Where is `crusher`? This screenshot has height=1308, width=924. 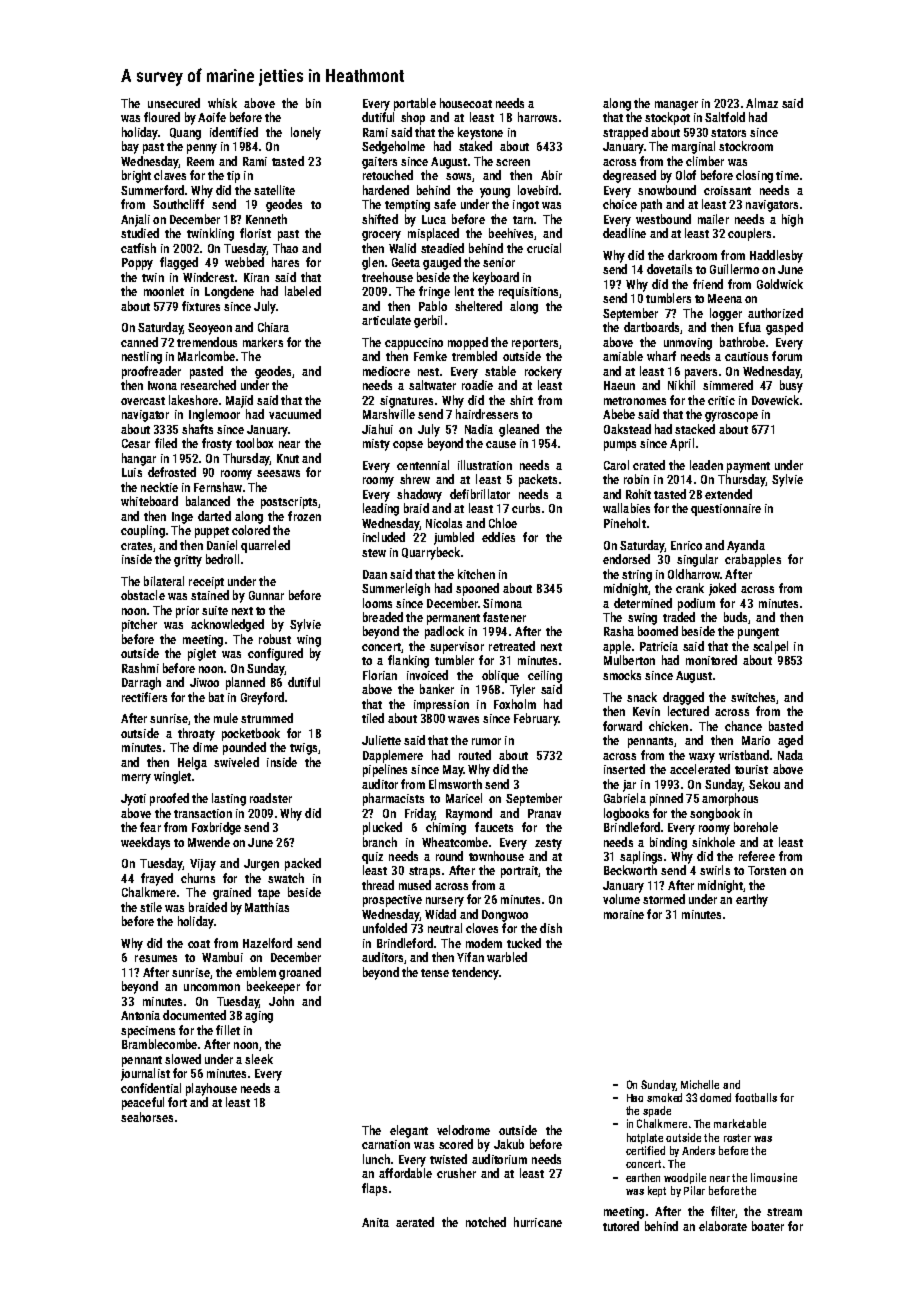 crusher is located at coordinates (456, 1173).
